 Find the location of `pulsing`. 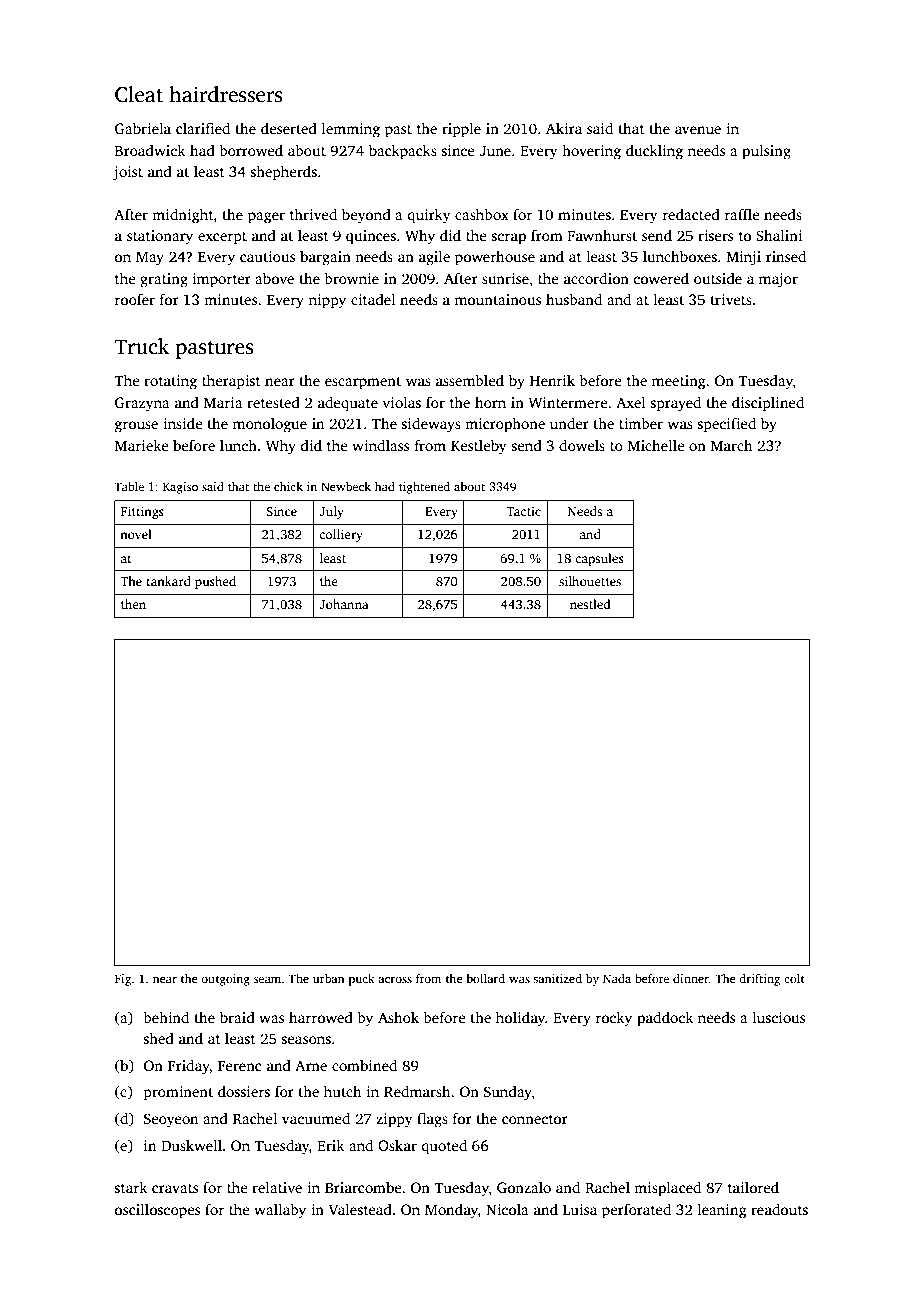

pulsing is located at coordinates (766, 152).
